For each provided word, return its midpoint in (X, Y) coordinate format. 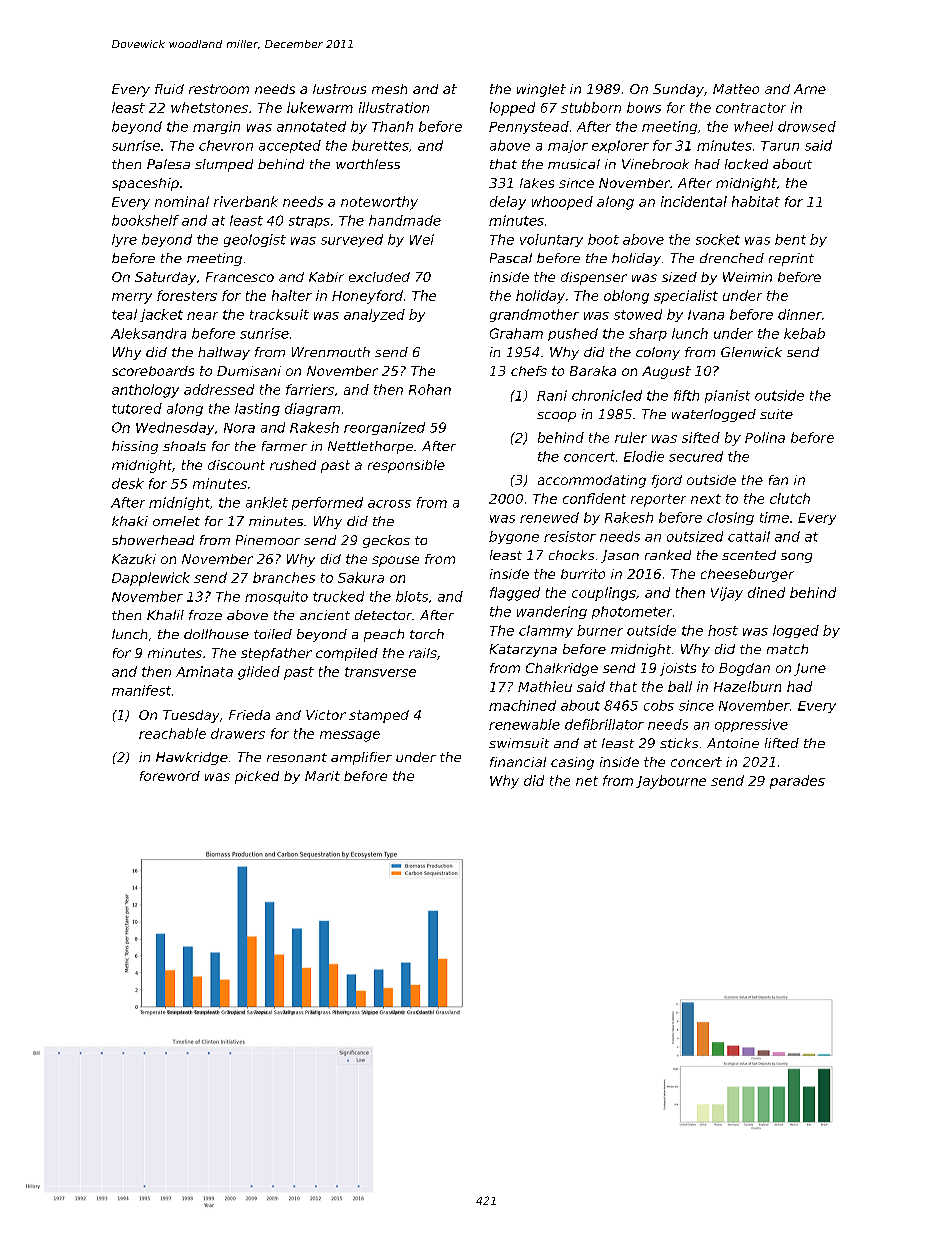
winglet (541, 90)
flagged (515, 594)
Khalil (165, 615)
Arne (810, 89)
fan (778, 480)
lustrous (339, 89)
